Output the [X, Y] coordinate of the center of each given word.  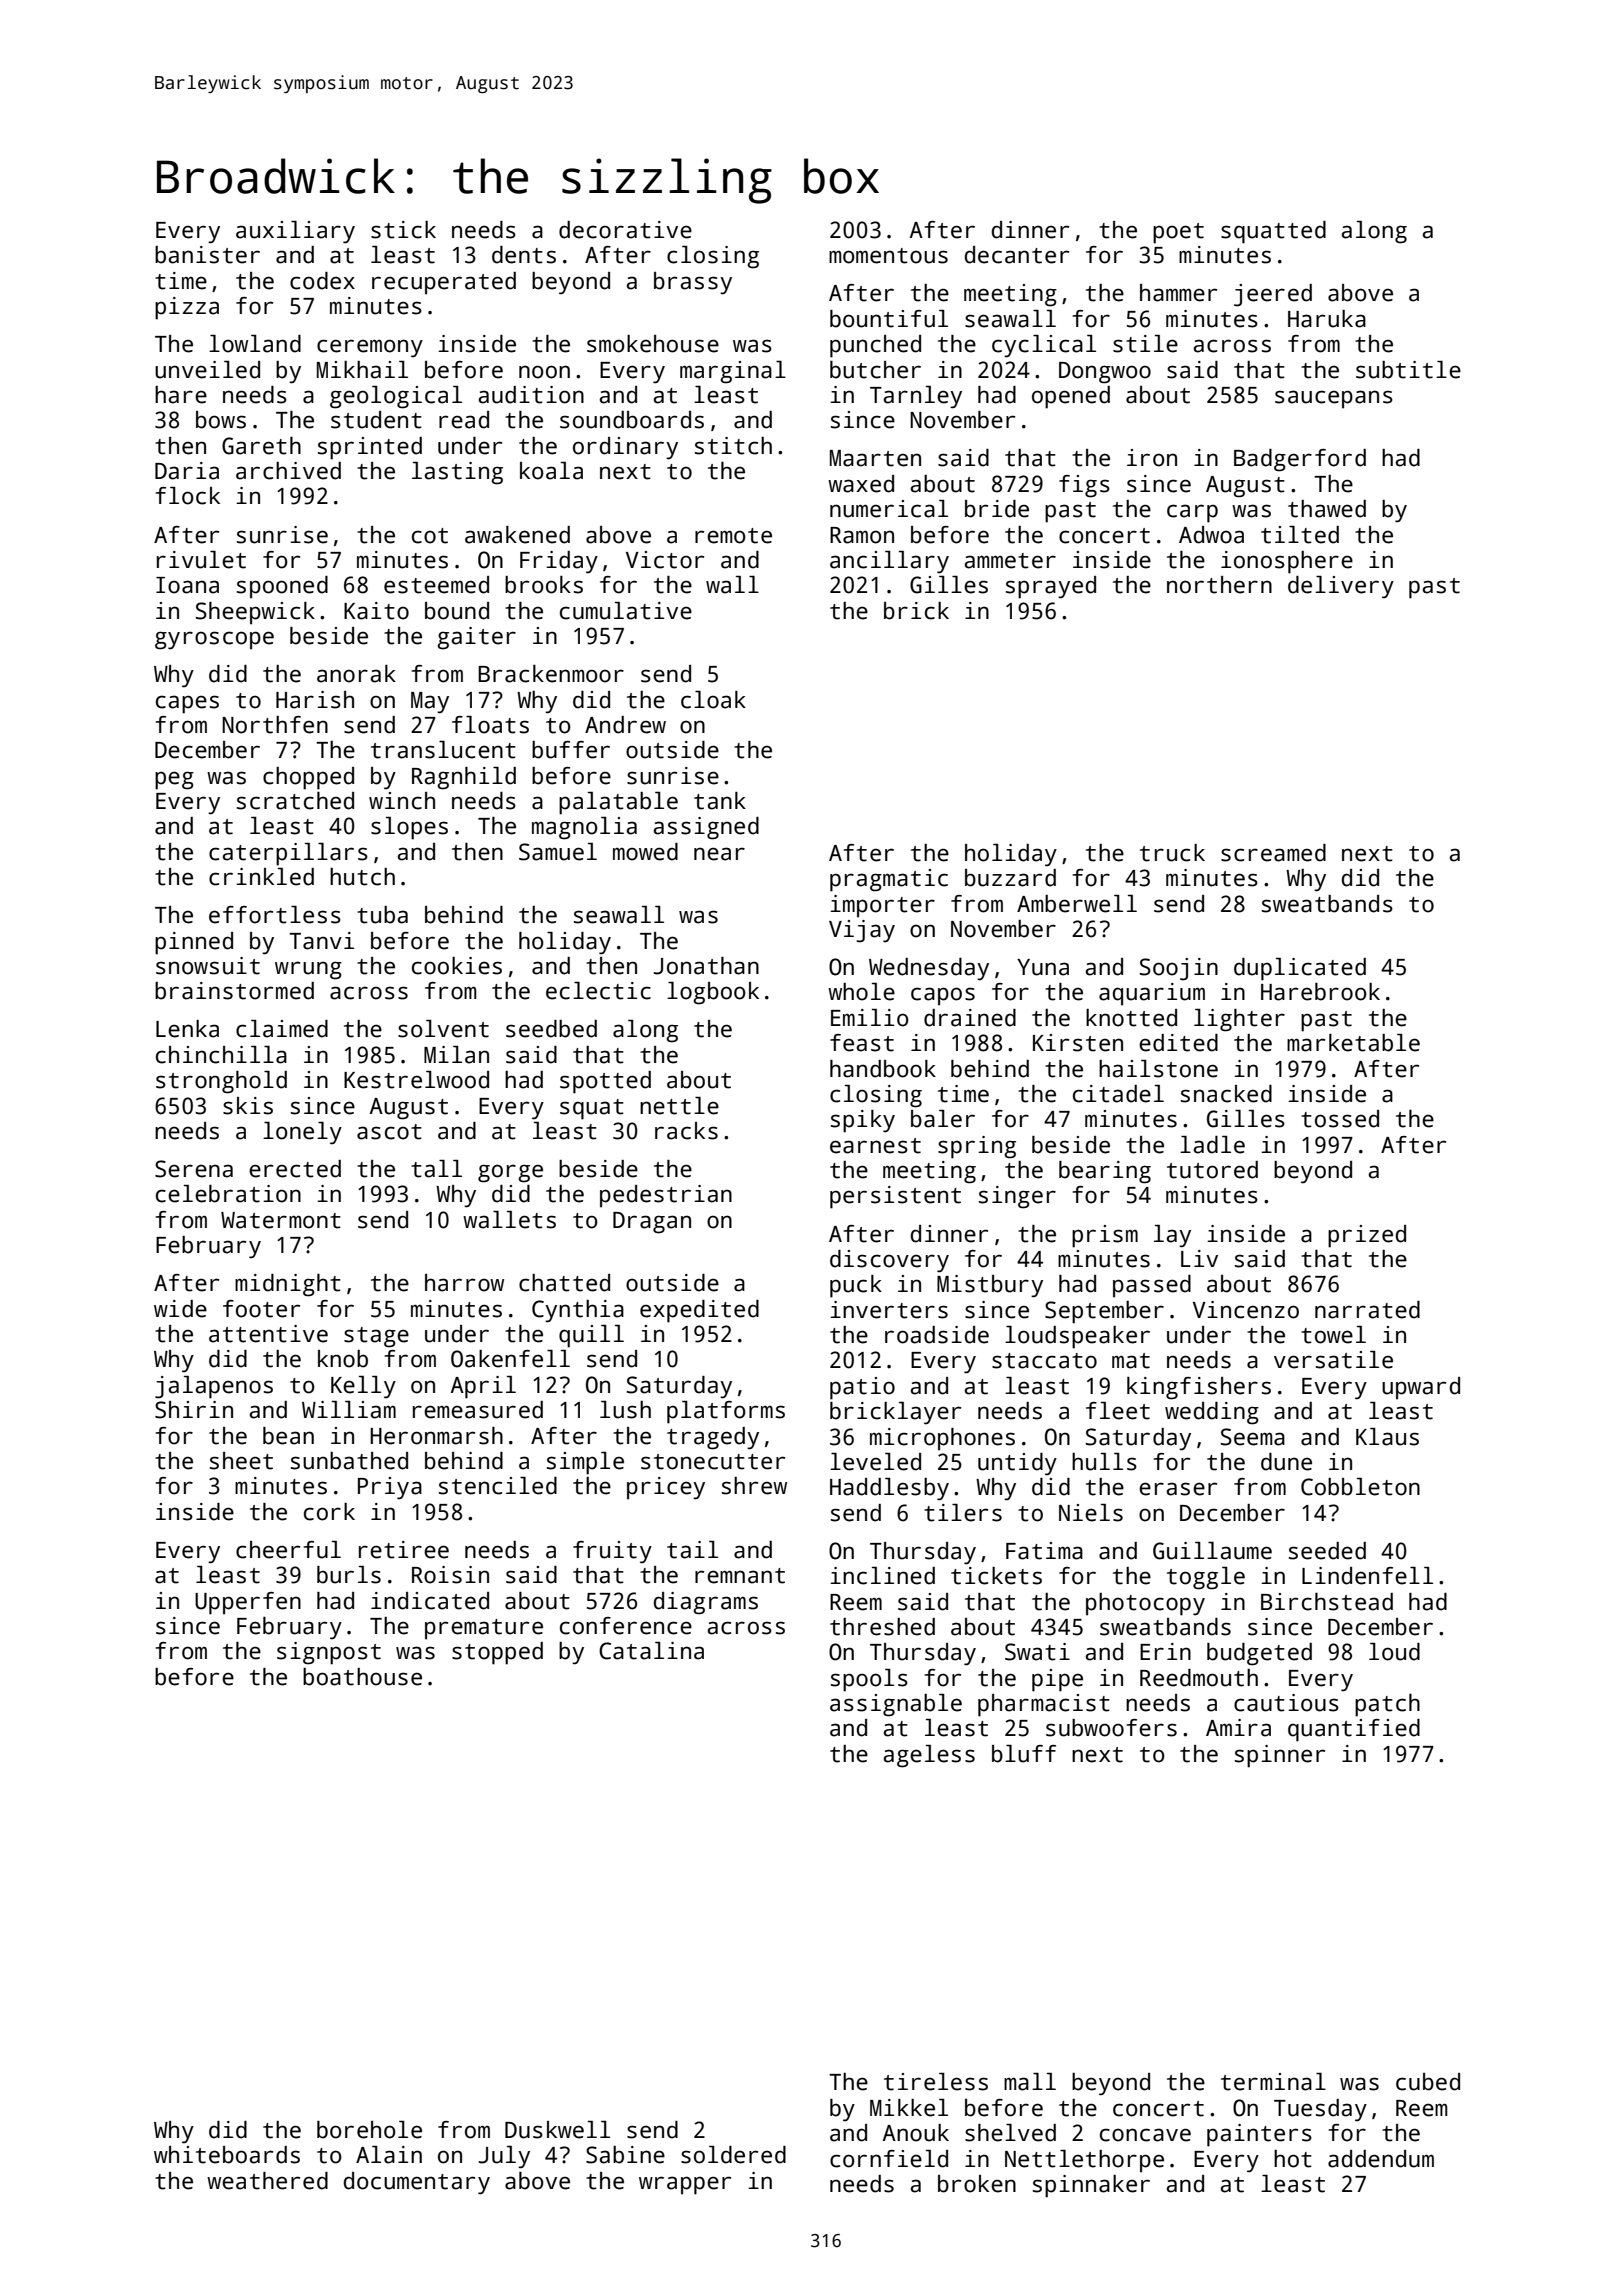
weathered [267, 2181]
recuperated [444, 283]
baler [943, 1119]
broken [977, 2184]
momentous [888, 256]
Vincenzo [1246, 1310]
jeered [1273, 295]
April [483, 1387]
